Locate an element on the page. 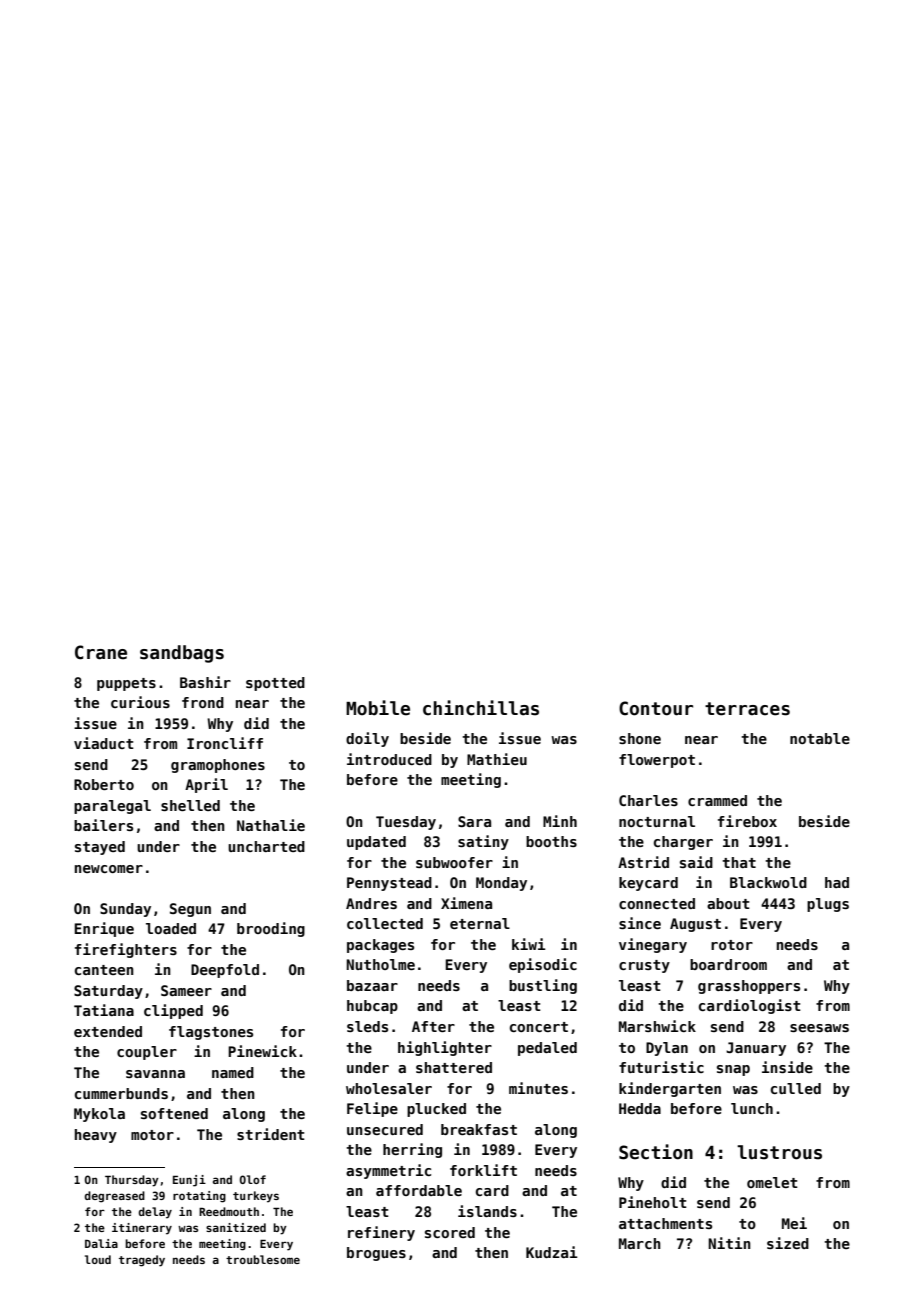  Kudzai is located at coordinates (552, 1252).
